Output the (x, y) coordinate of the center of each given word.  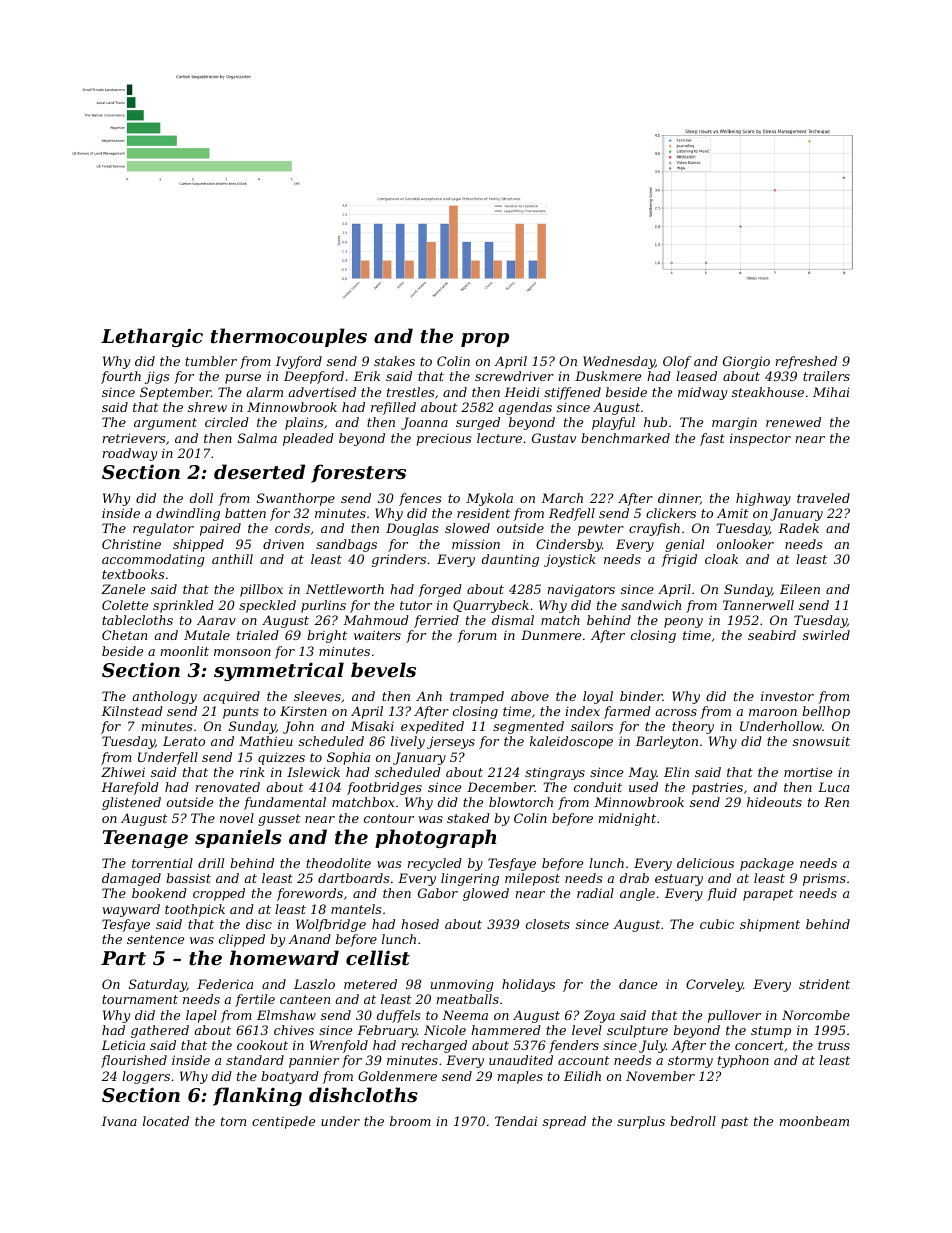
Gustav (554, 438)
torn (233, 1121)
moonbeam (814, 1121)
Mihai (831, 392)
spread (564, 1122)
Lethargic (152, 337)
